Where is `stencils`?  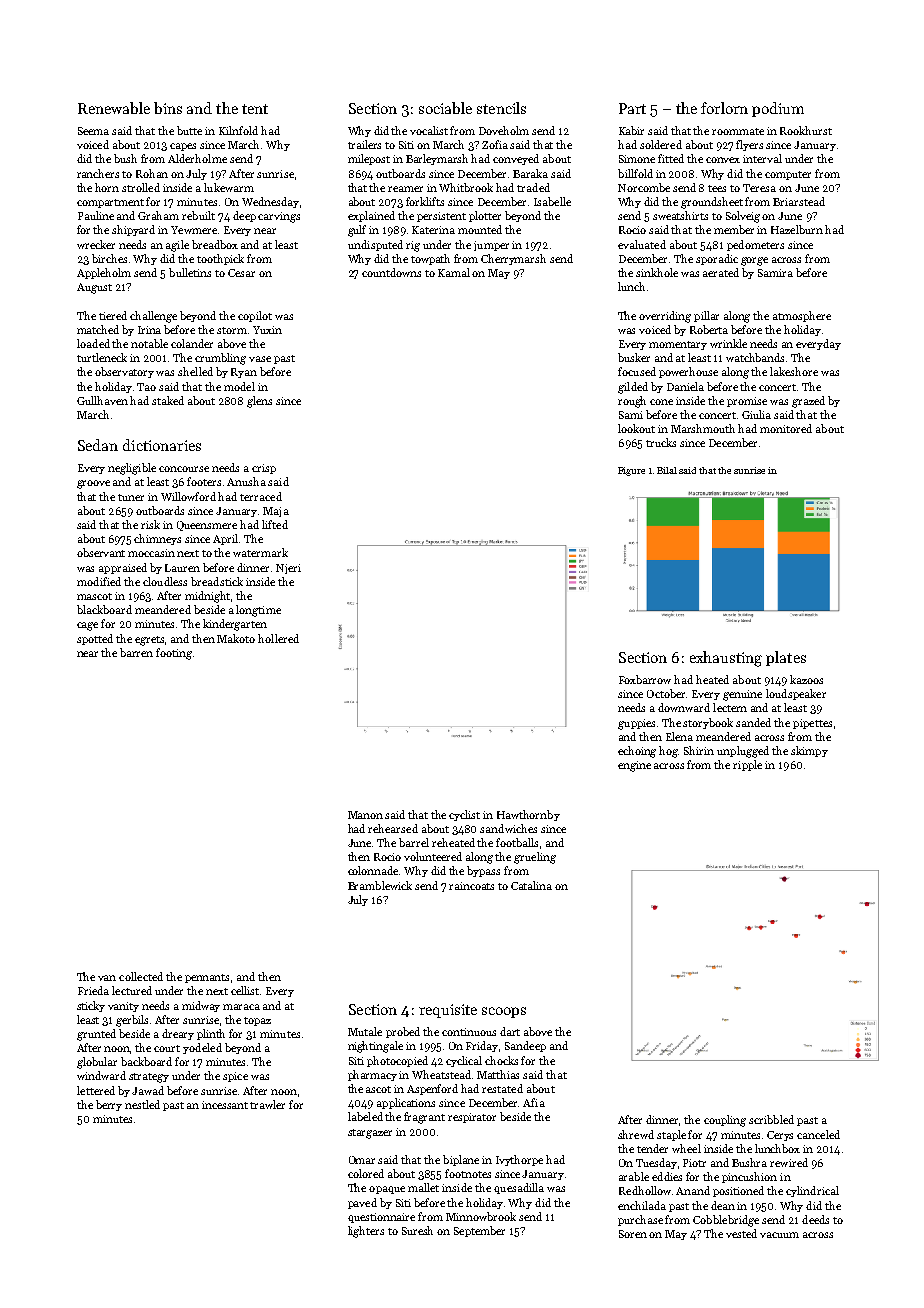
stencils is located at coordinates (501, 108).
